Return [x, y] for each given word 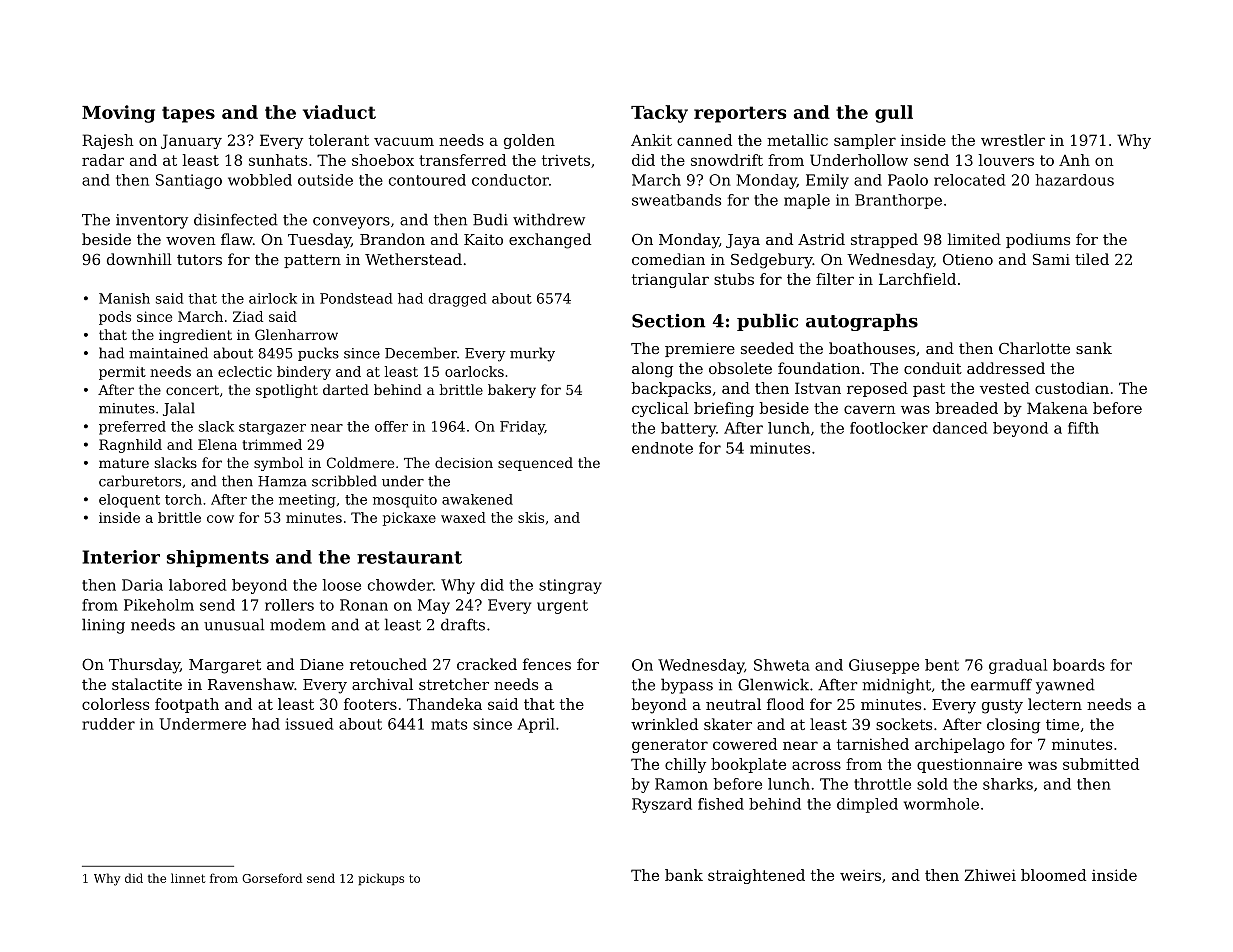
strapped [884, 240]
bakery [512, 391]
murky [532, 354]
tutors [199, 259]
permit [122, 373]
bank [684, 875]
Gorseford [272, 878]
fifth [1083, 428]
